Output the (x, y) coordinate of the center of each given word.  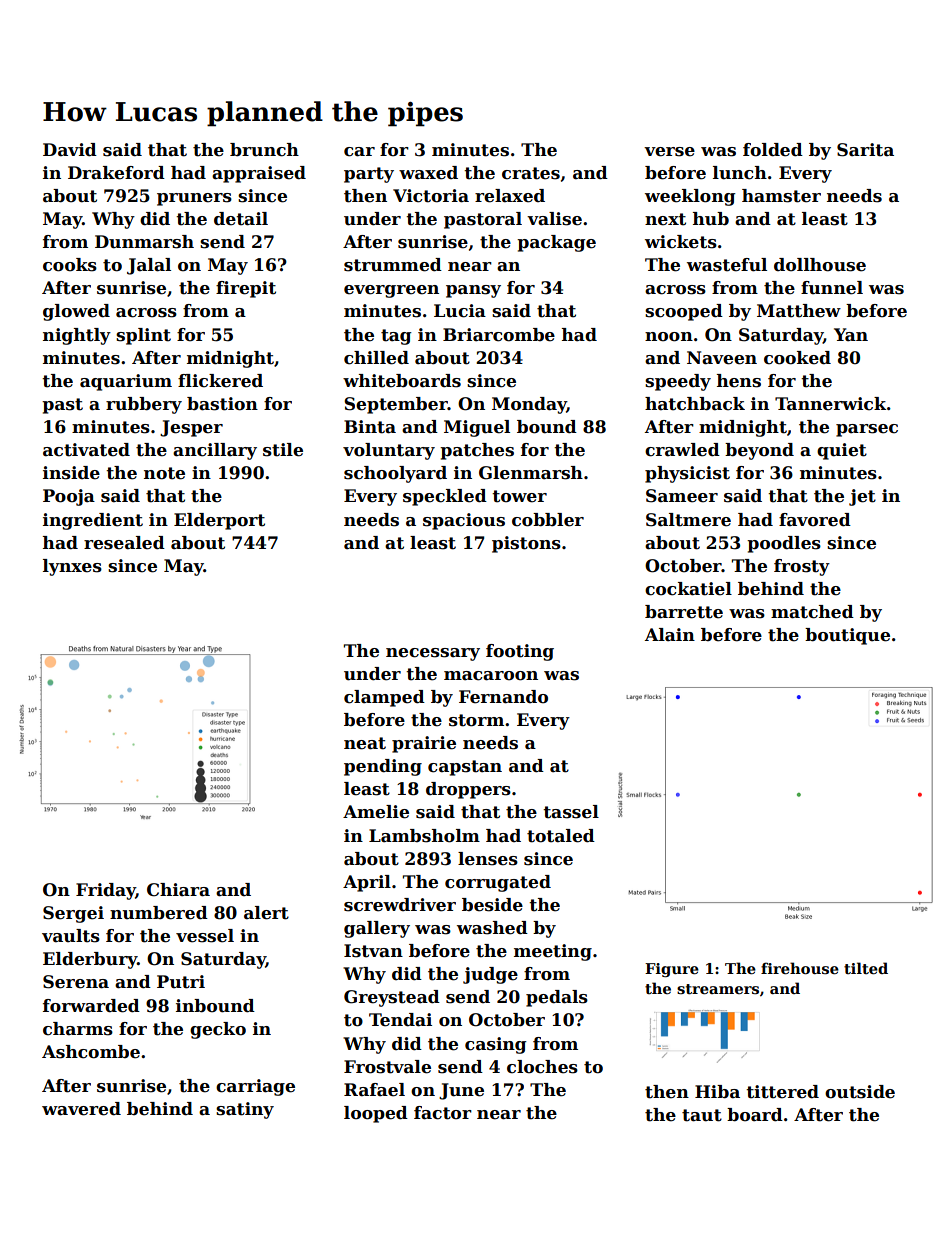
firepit (246, 289)
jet (862, 497)
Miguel (477, 428)
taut (702, 1115)
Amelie (376, 812)
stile (283, 450)
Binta (370, 427)
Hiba (717, 1092)
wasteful (727, 265)
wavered (81, 1109)
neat (365, 743)
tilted (866, 968)
